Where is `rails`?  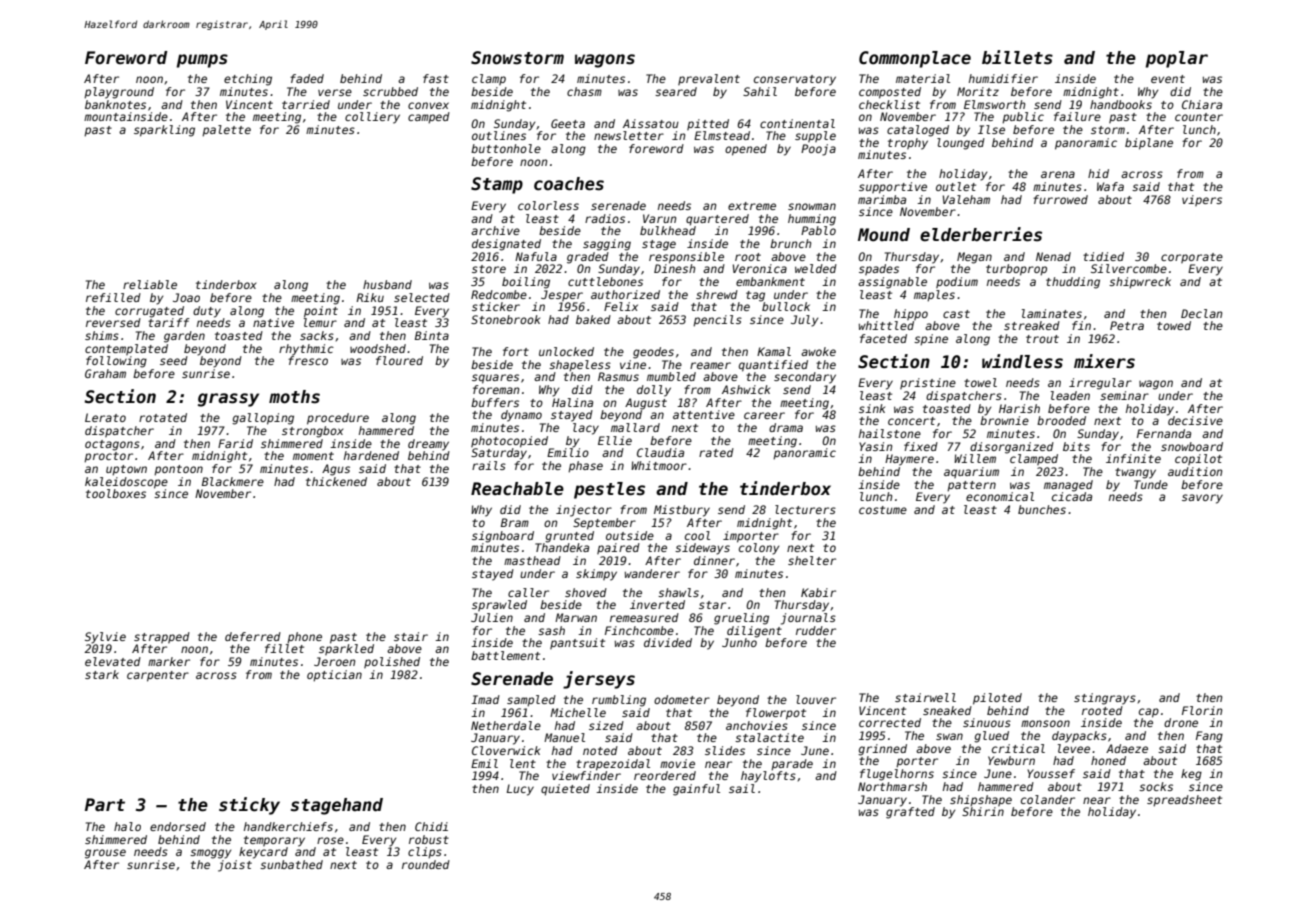
rails is located at coordinates (489, 465).
